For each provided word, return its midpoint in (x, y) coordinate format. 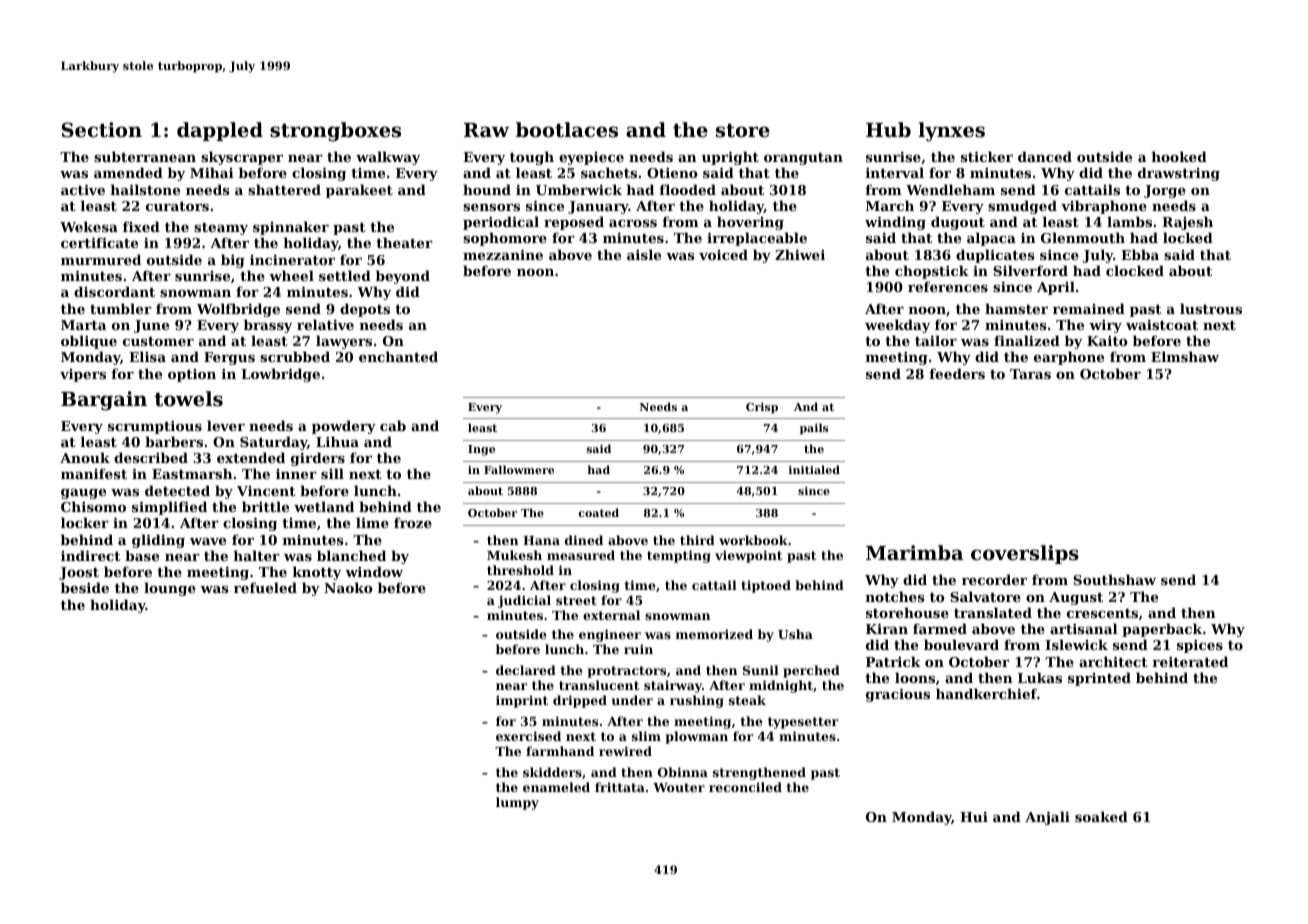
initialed (814, 469)
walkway (388, 158)
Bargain (104, 401)
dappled (220, 131)
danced (1045, 156)
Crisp (762, 408)
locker (85, 522)
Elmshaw (1185, 356)
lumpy (517, 803)
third (697, 540)
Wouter (679, 787)
